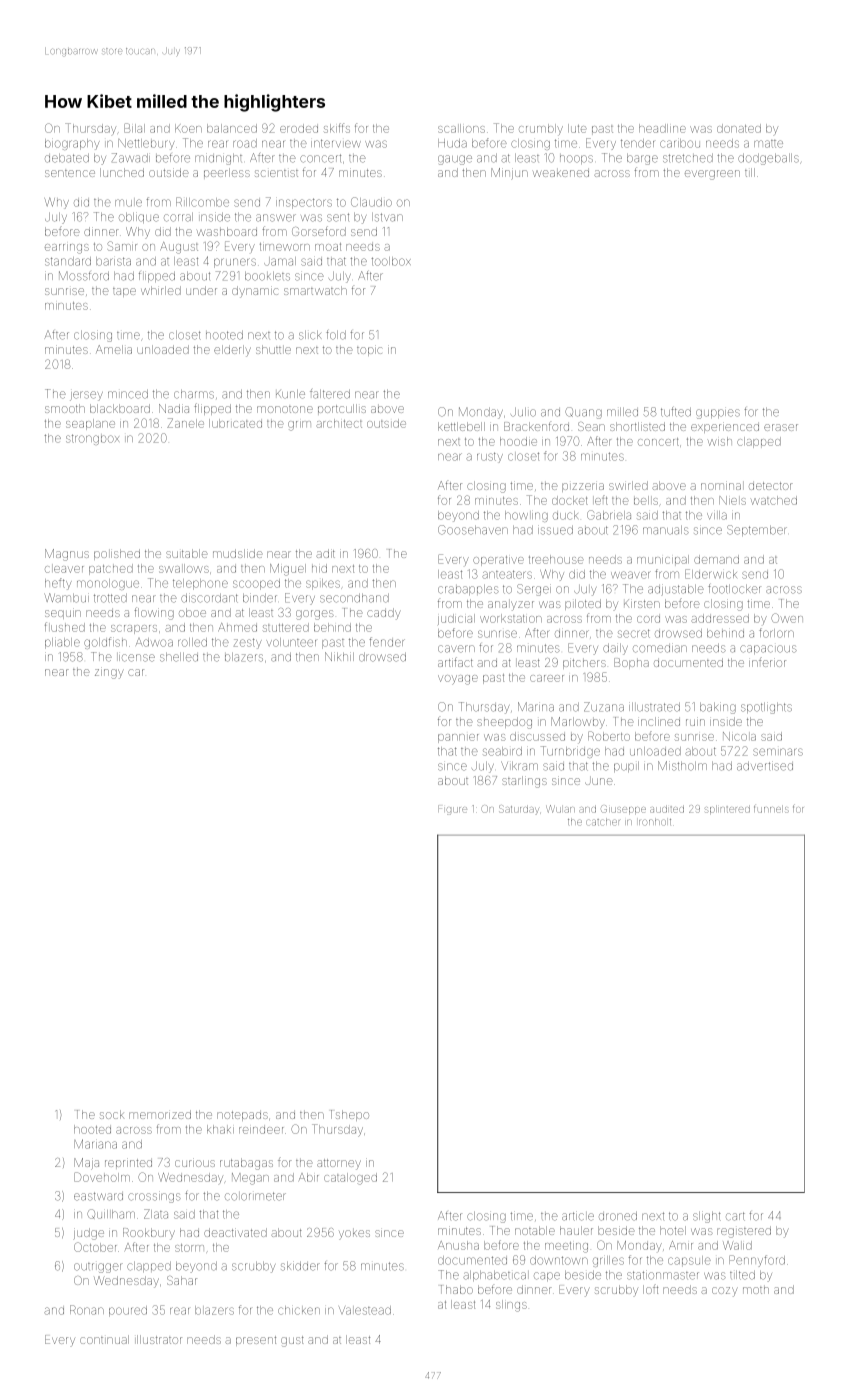  I want to click on till, so click(750, 172).
